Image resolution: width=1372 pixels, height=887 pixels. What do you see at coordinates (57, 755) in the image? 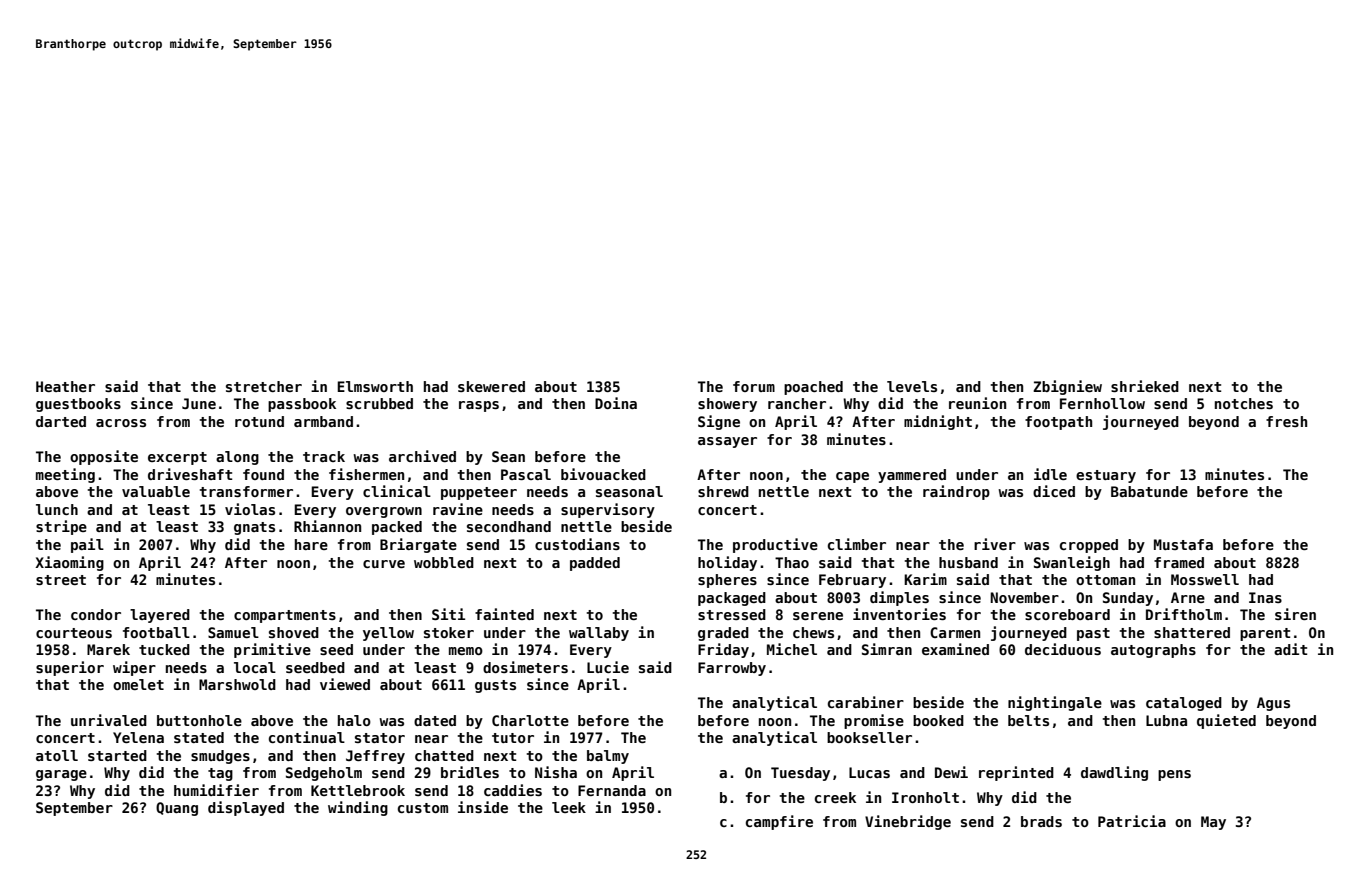
I see `atoll` at bounding box center [57, 755].
